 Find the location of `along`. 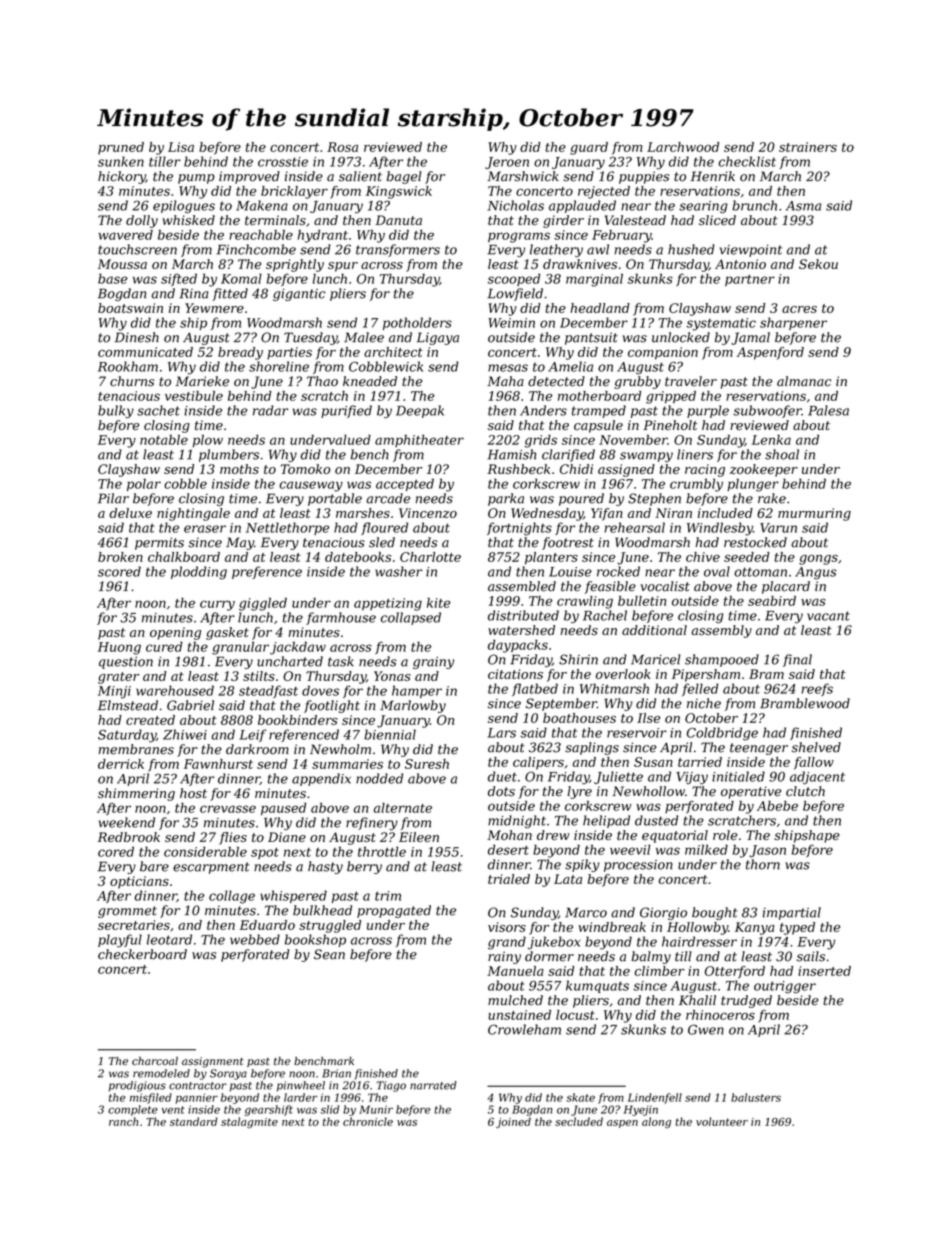

along is located at coordinates (656, 1122).
